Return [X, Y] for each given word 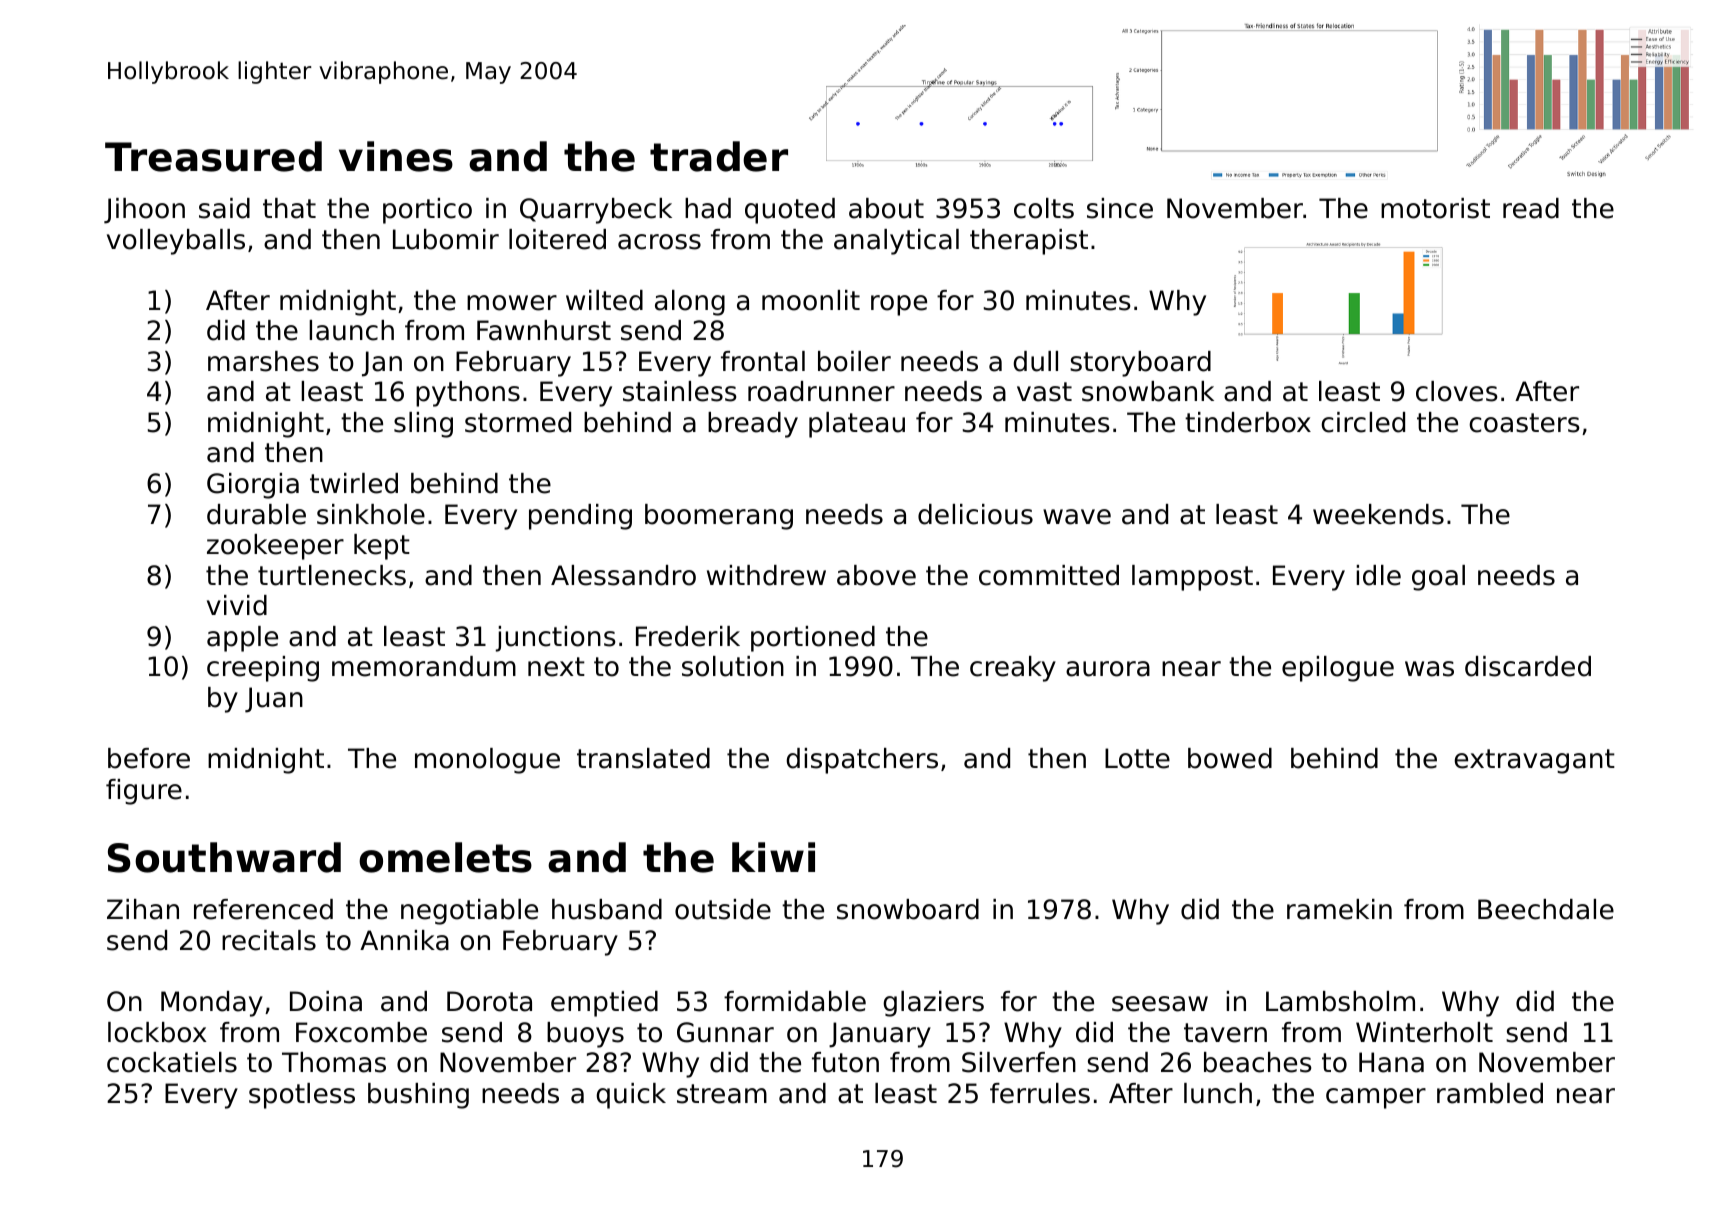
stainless [680, 391]
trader [719, 156]
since [1120, 208]
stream [722, 1094]
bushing [418, 1096]
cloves [1457, 391]
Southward [224, 857]
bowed [1230, 758]
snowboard [908, 909]
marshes [263, 361]
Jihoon [144, 211]
